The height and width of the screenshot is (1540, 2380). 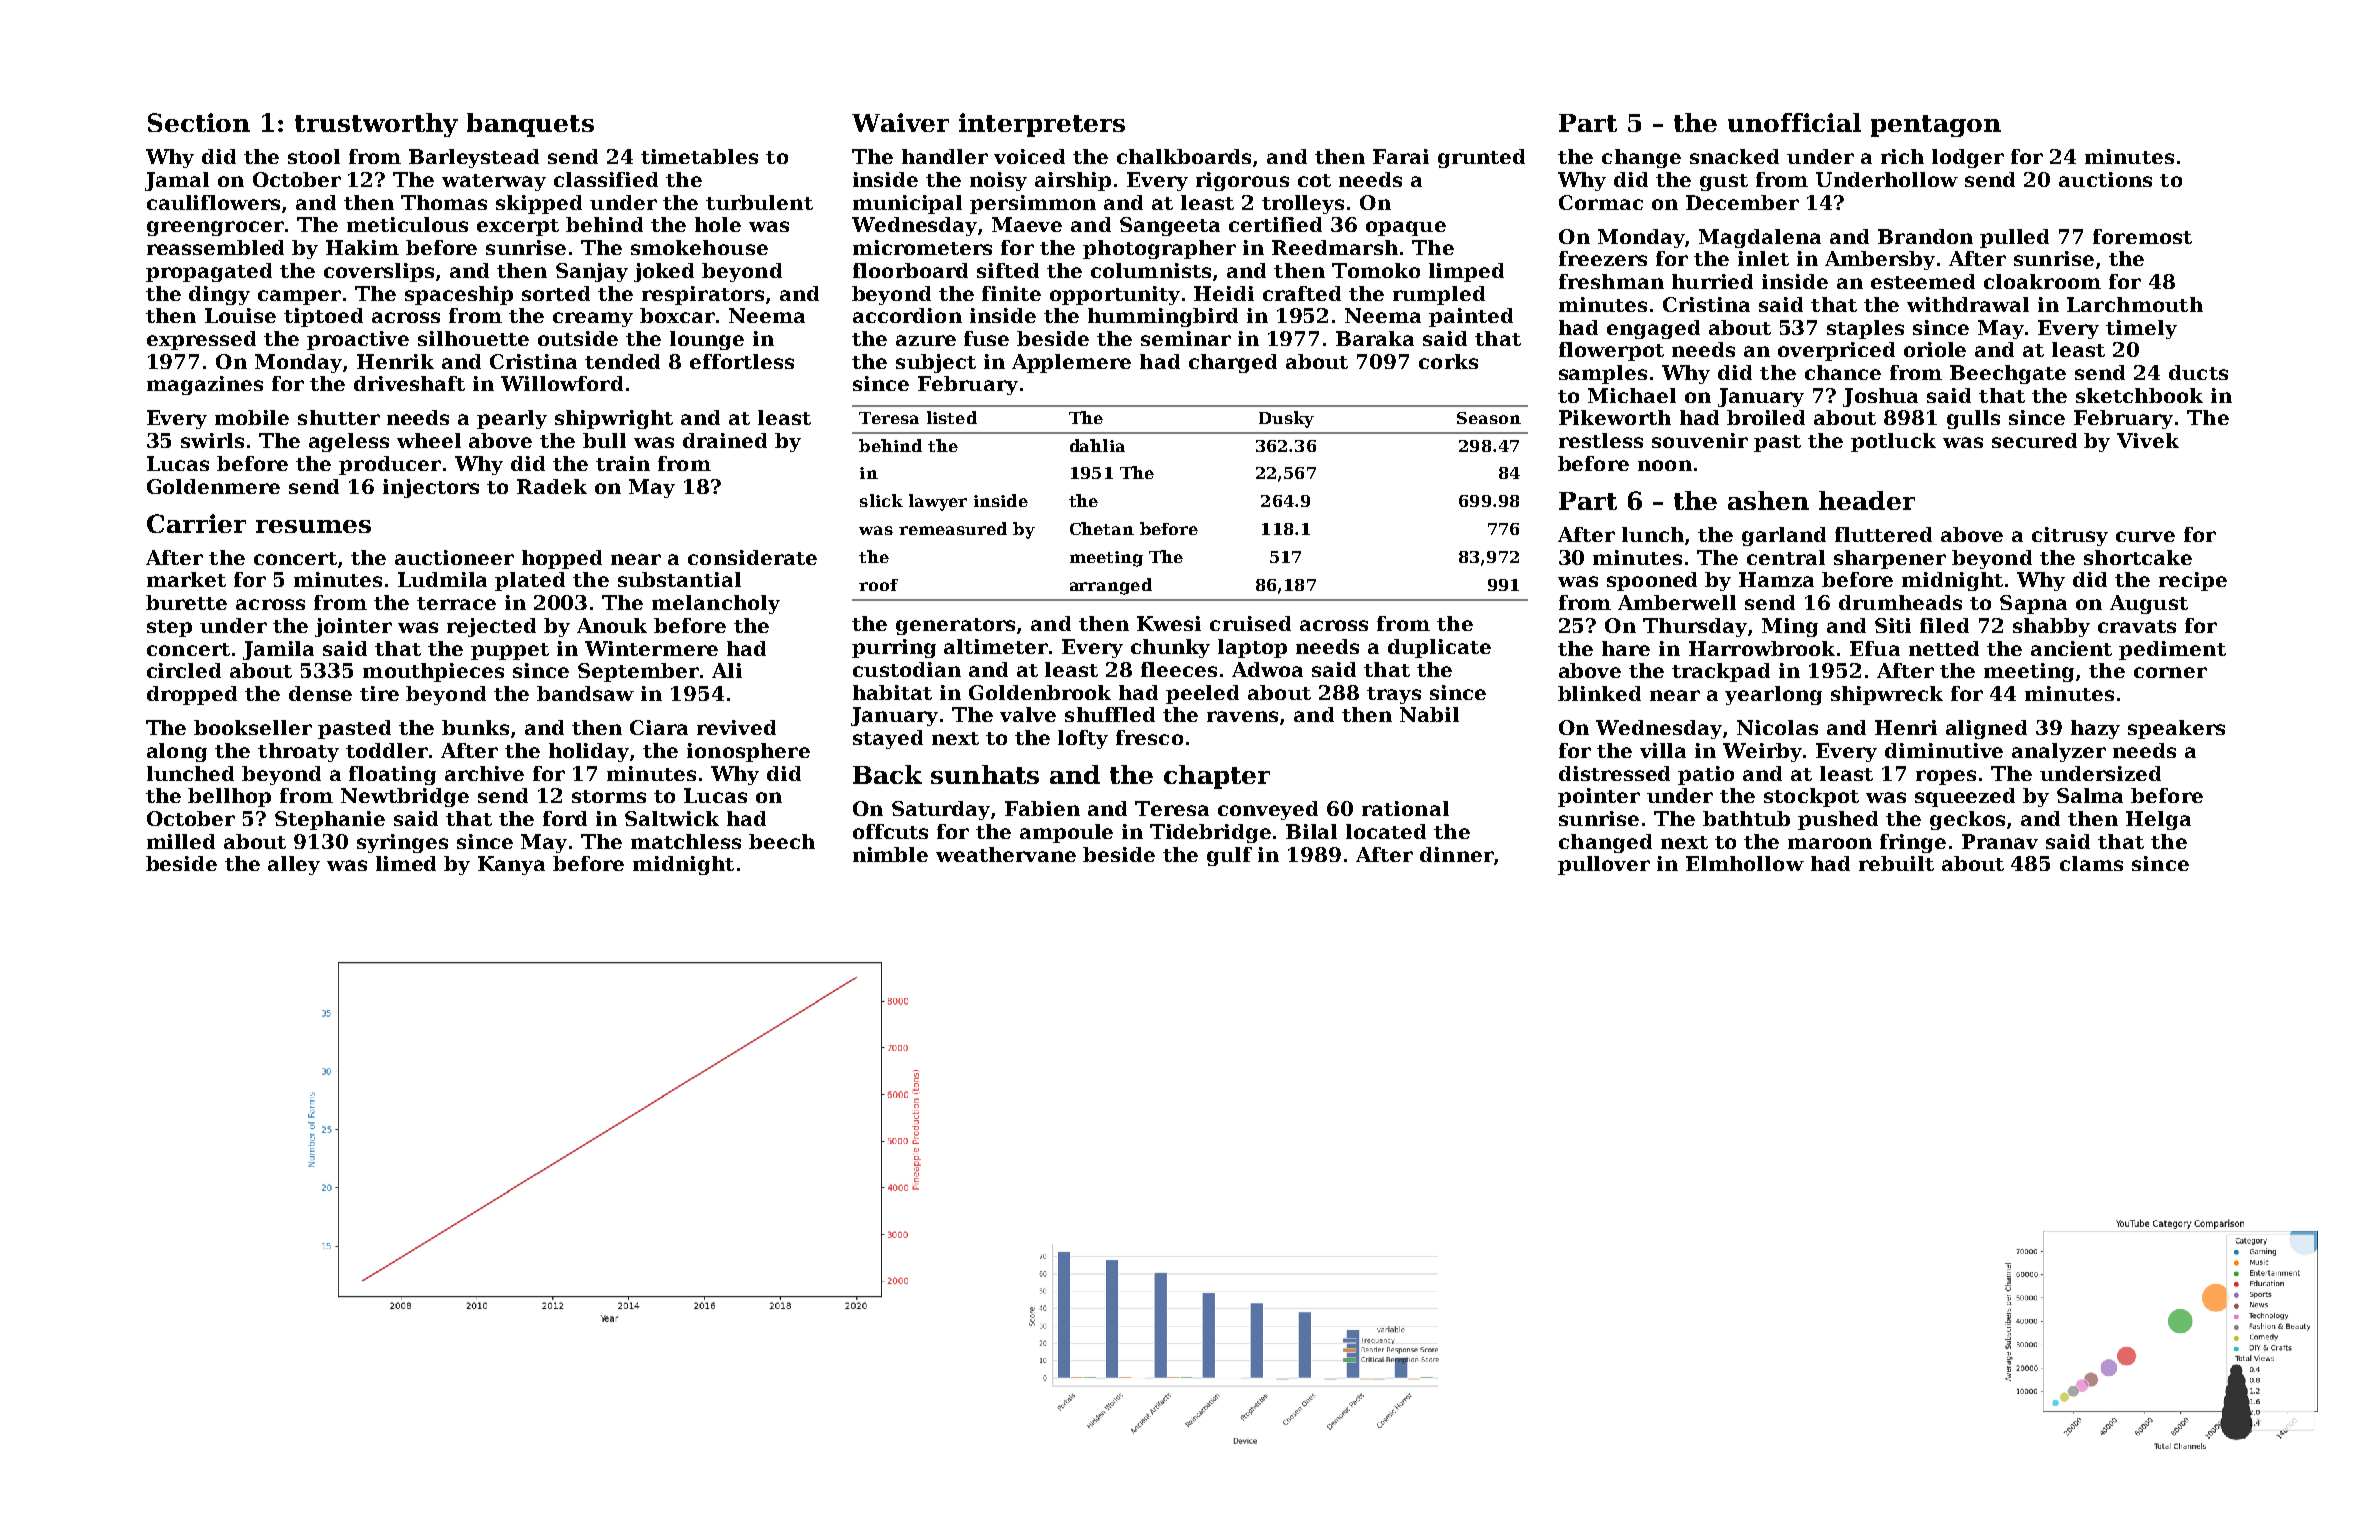 What do you see at coordinates (1006, 854) in the screenshot?
I see `weathervane` at bounding box center [1006, 854].
